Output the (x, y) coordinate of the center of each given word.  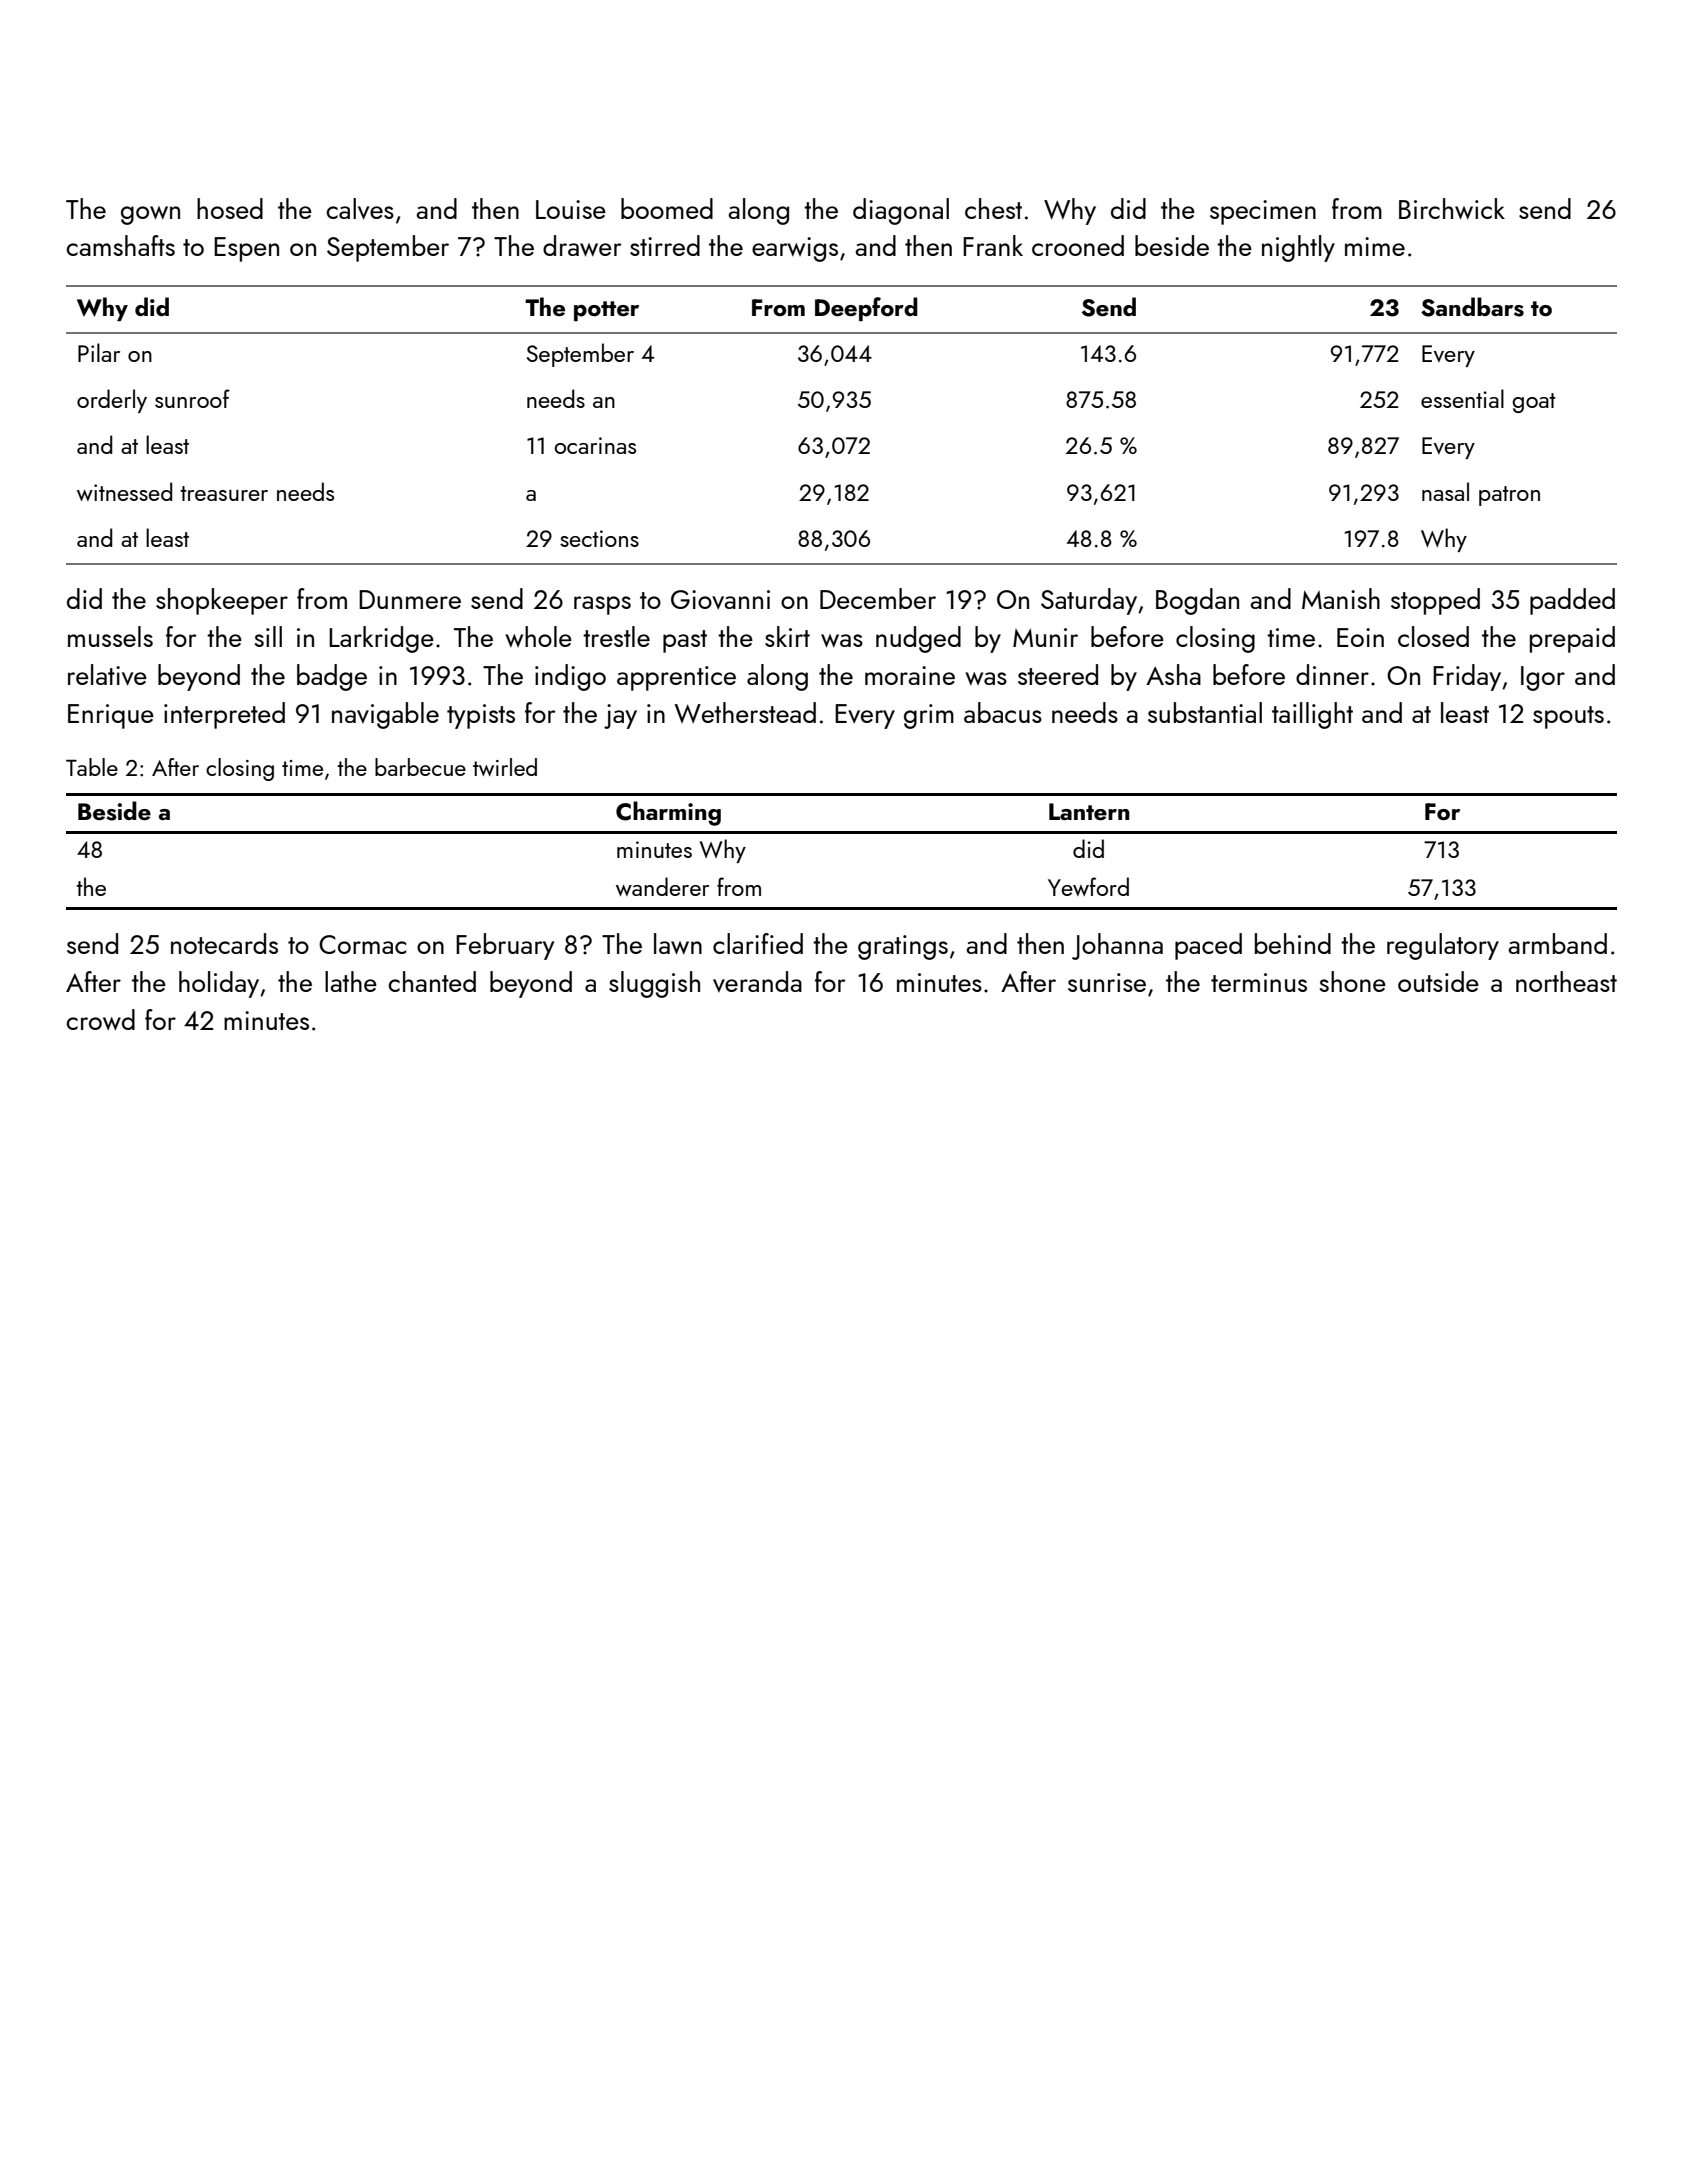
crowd (100, 1020)
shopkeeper (222, 601)
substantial (1205, 712)
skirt (787, 636)
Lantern (1089, 811)
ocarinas (595, 445)
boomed (667, 208)
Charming (668, 813)
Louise (571, 209)
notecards (224, 943)
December (878, 598)
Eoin (1360, 637)
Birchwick (1452, 209)
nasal (1445, 491)
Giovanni (720, 600)
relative (107, 675)
